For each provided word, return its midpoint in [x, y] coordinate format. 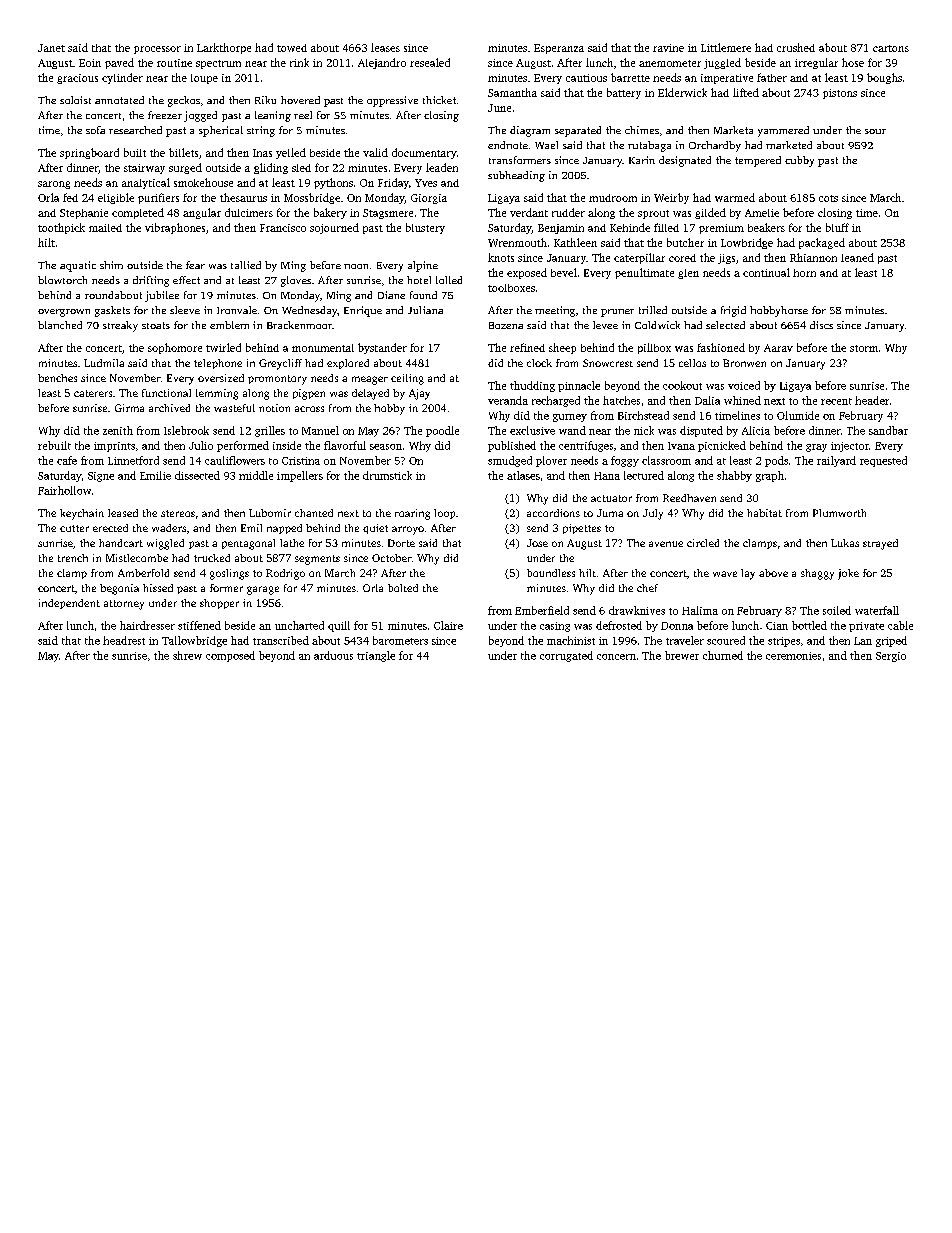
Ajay [419, 394]
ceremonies [793, 656]
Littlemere [726, 47]
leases [385, 47]
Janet [51, 48]
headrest [124, 640]
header [872, 400]
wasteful [234, 408]
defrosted [619, 625]
